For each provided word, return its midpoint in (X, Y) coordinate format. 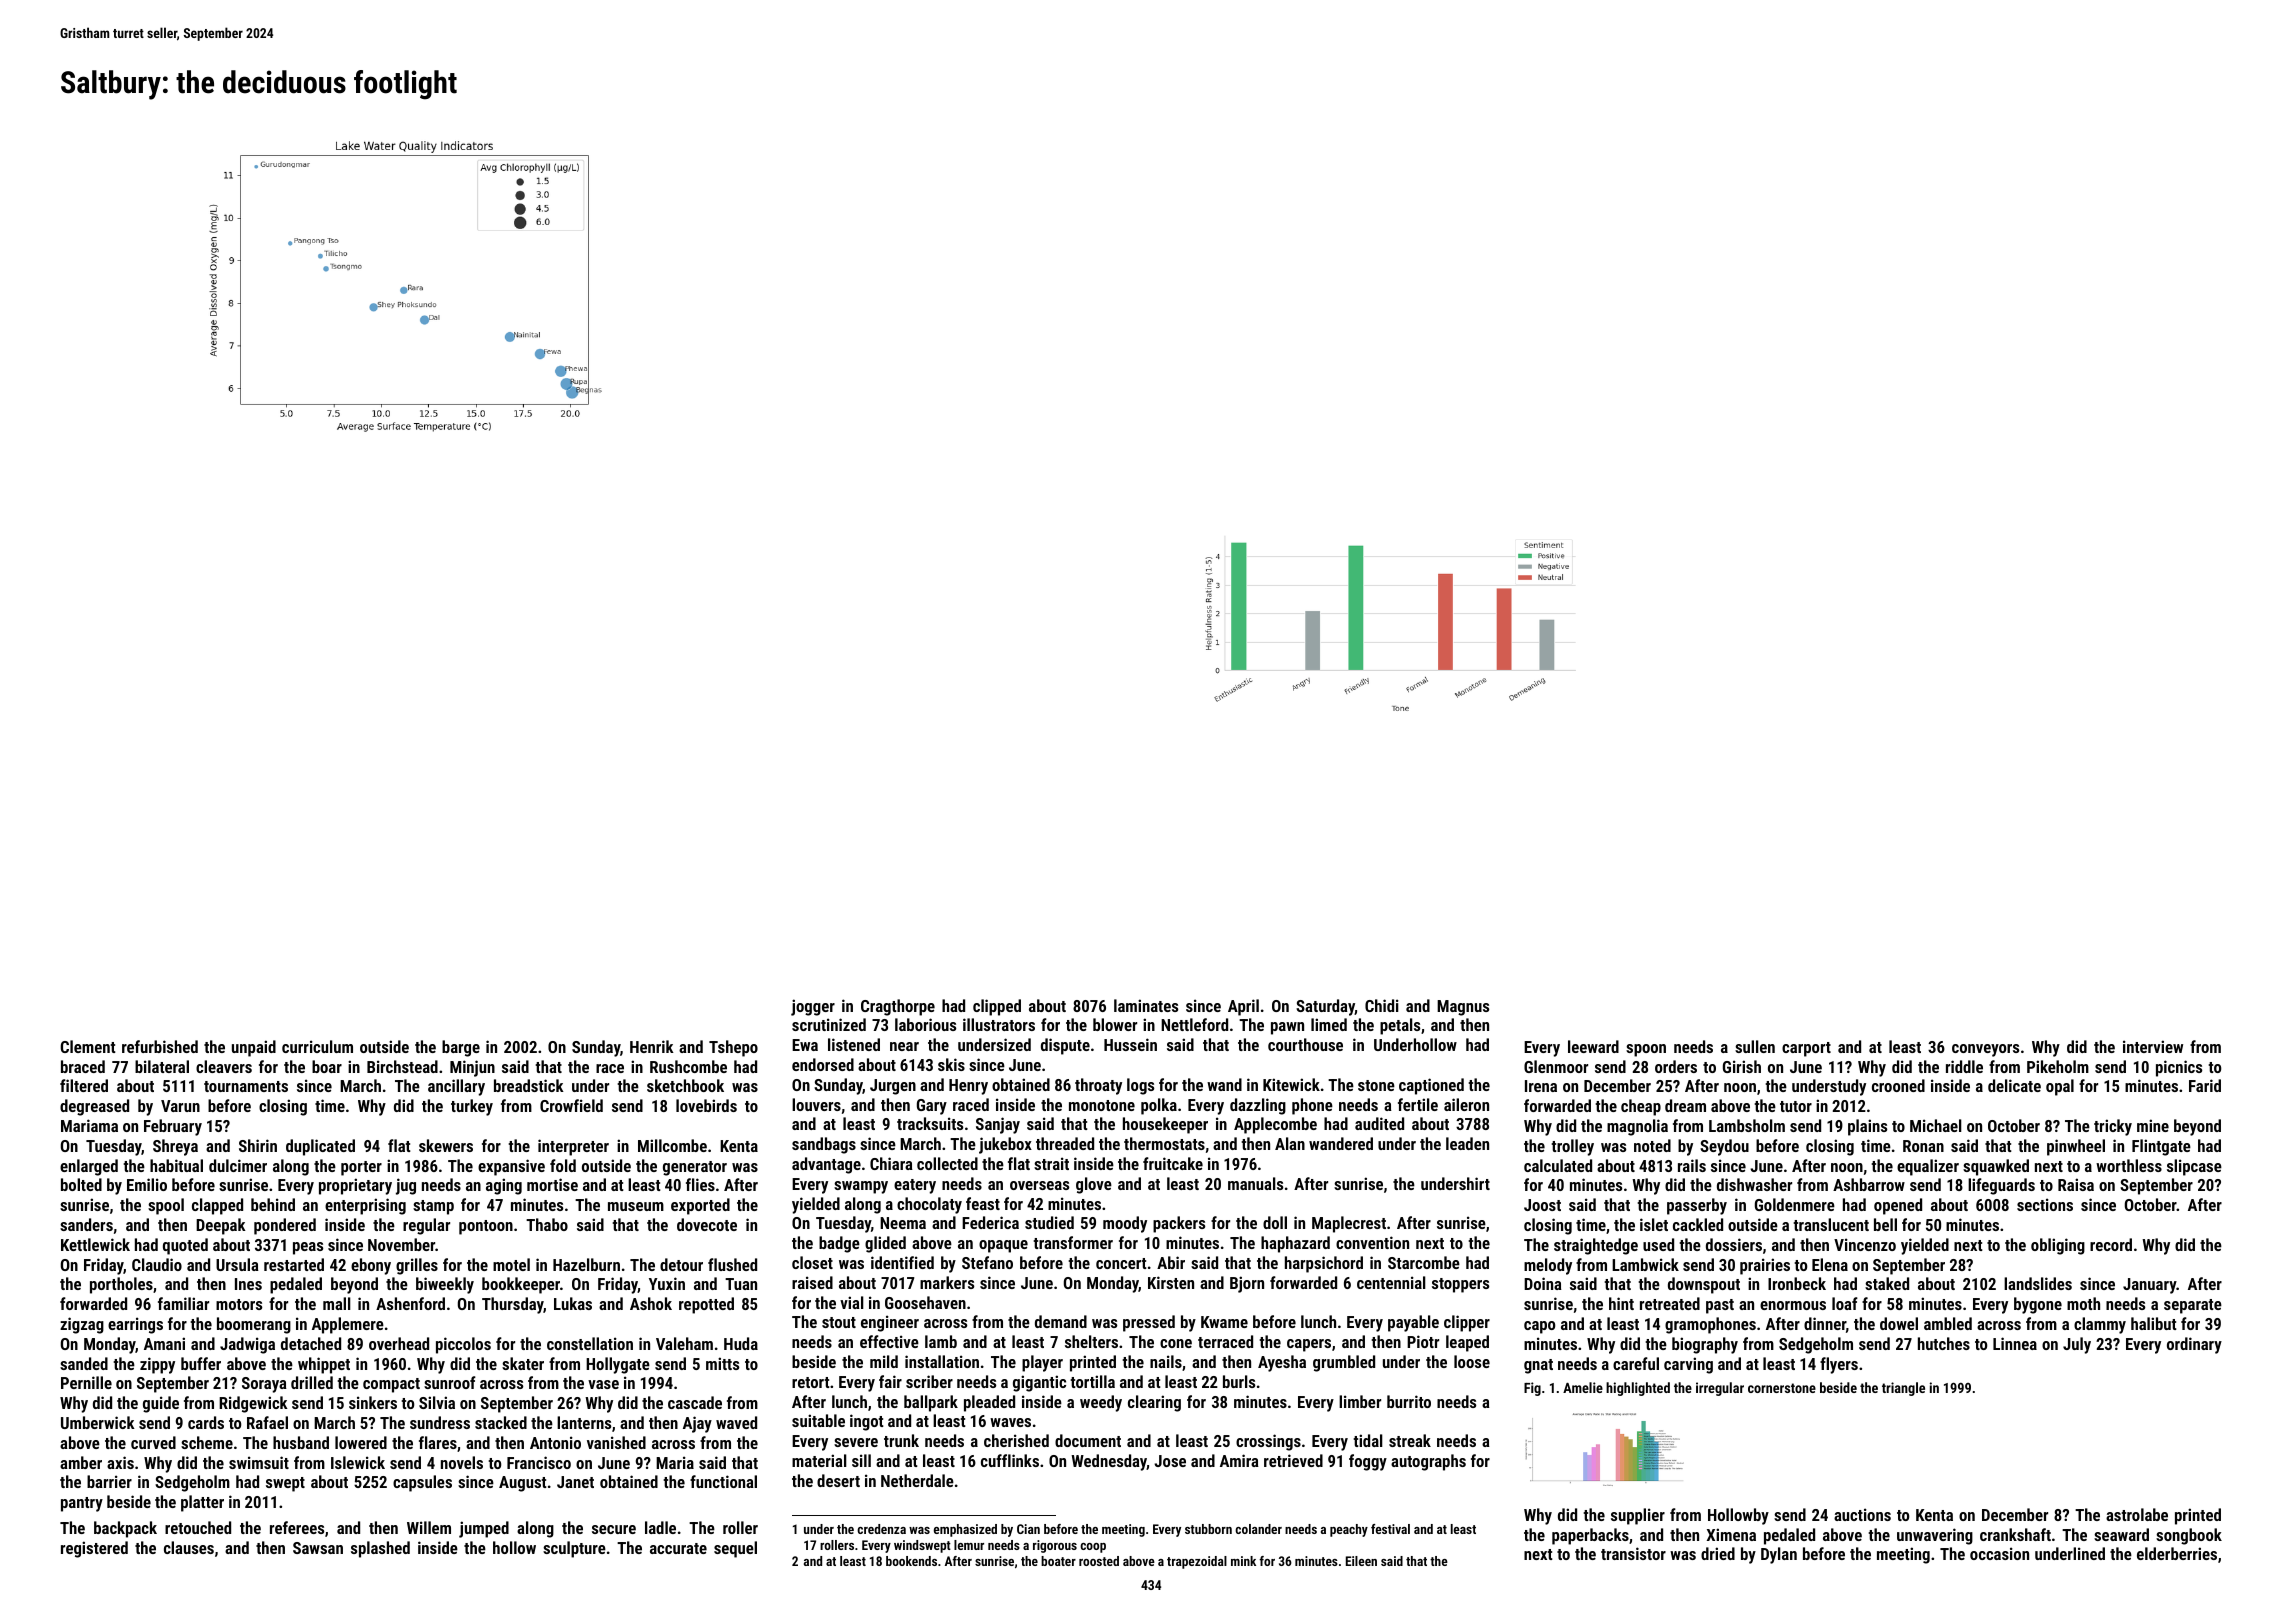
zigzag (82, 1325)
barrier (109, 1481)
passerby (1697, 1206)
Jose (1170, 1461)
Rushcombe (688, 1066)
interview (2153, 1046)
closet (812, 1262)
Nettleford (1194, 1024)
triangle (1903, 1389)
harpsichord (1324, 1264)
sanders (86, 1224)
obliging (2058, 1246)
